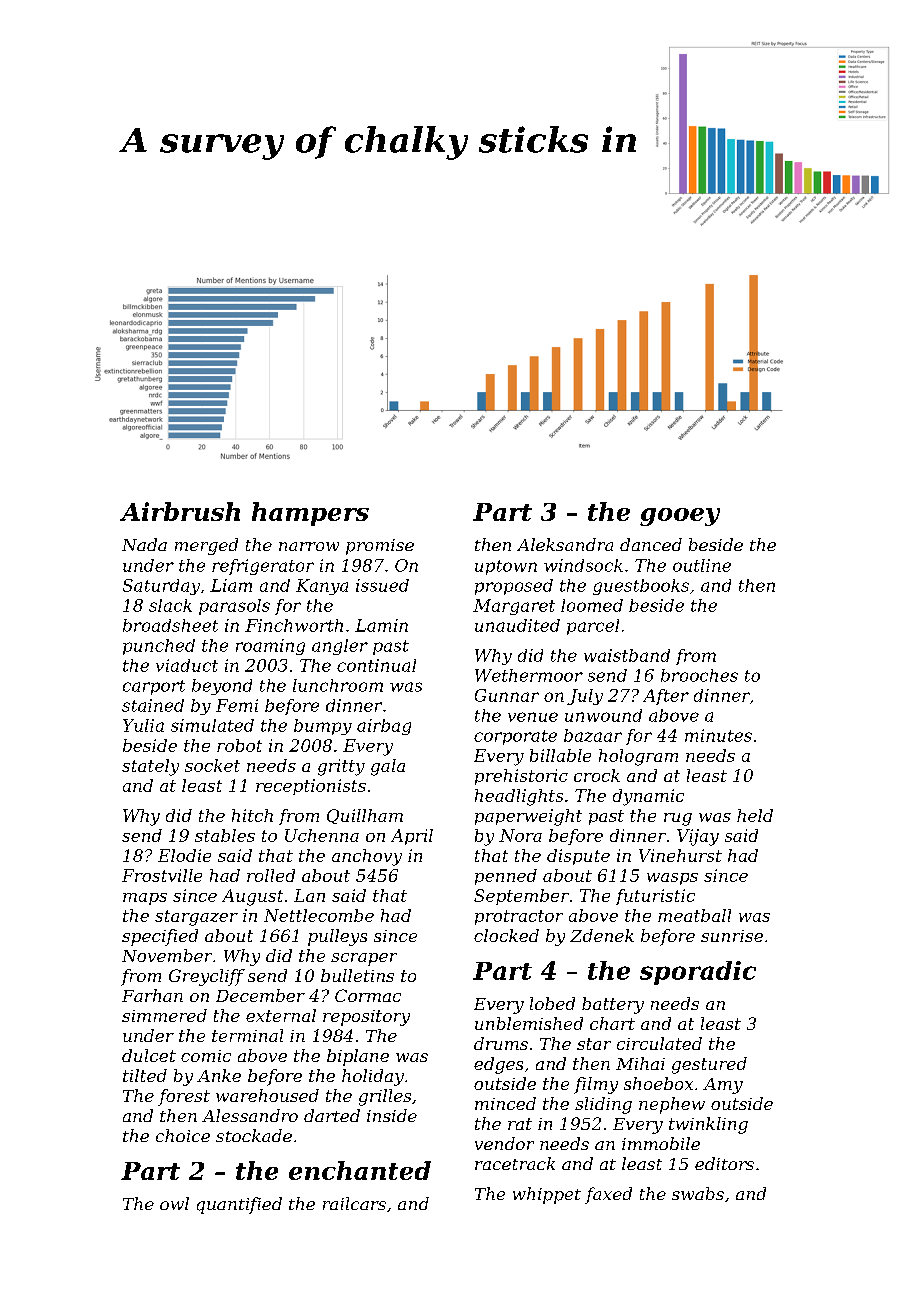  Describe the element at coordinates (373, 1077) in the image. I see `holiday` at that location.
